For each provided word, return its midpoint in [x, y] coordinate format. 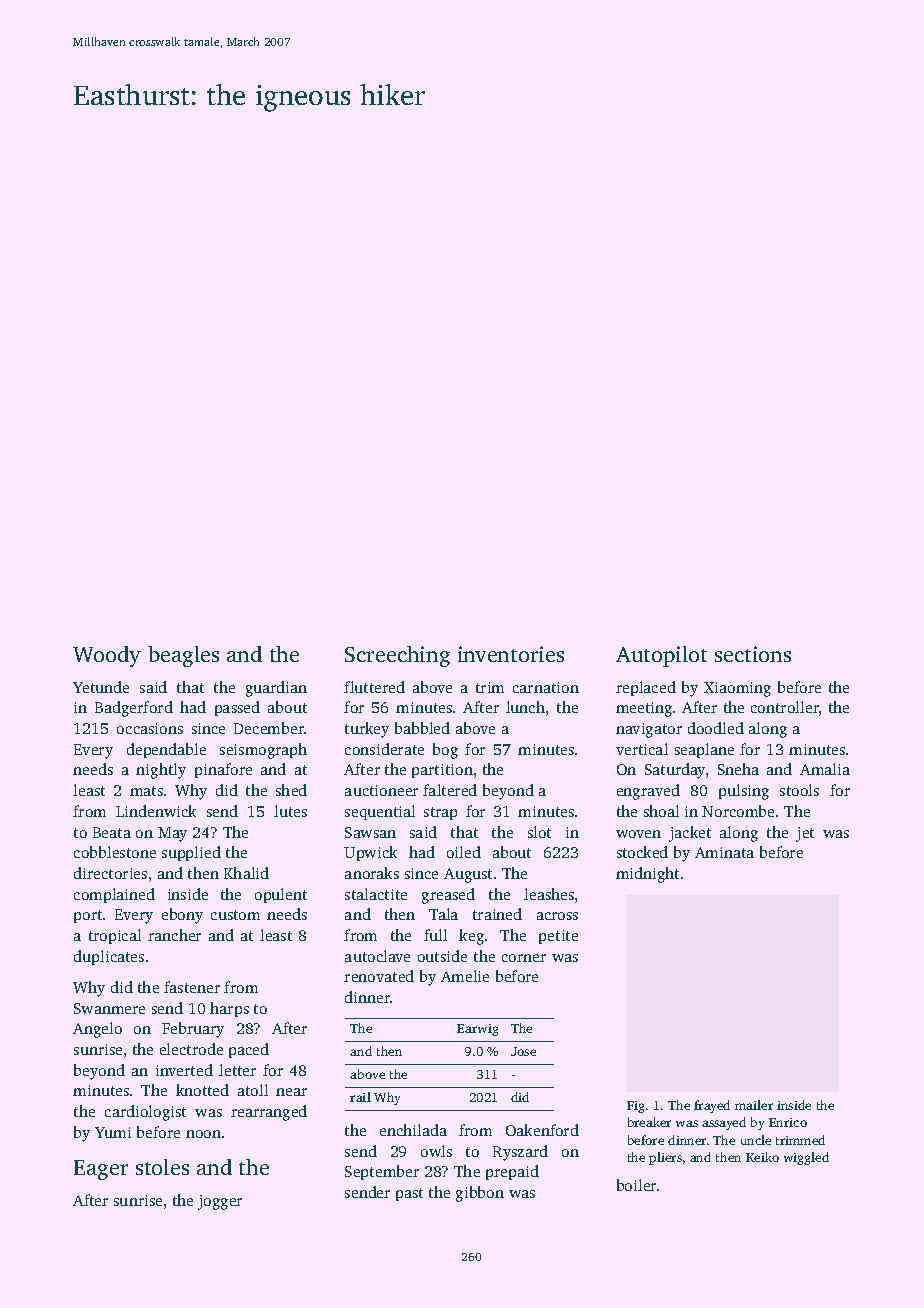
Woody [107, 656]
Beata [112, 832]
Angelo [97, 1030]
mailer [754, 1105]
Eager [101, 1170]
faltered [450, 790]
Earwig [477, 1030]
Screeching [397, 656]
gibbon [480, 1194]
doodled [716, 728]
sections [753, 654]
